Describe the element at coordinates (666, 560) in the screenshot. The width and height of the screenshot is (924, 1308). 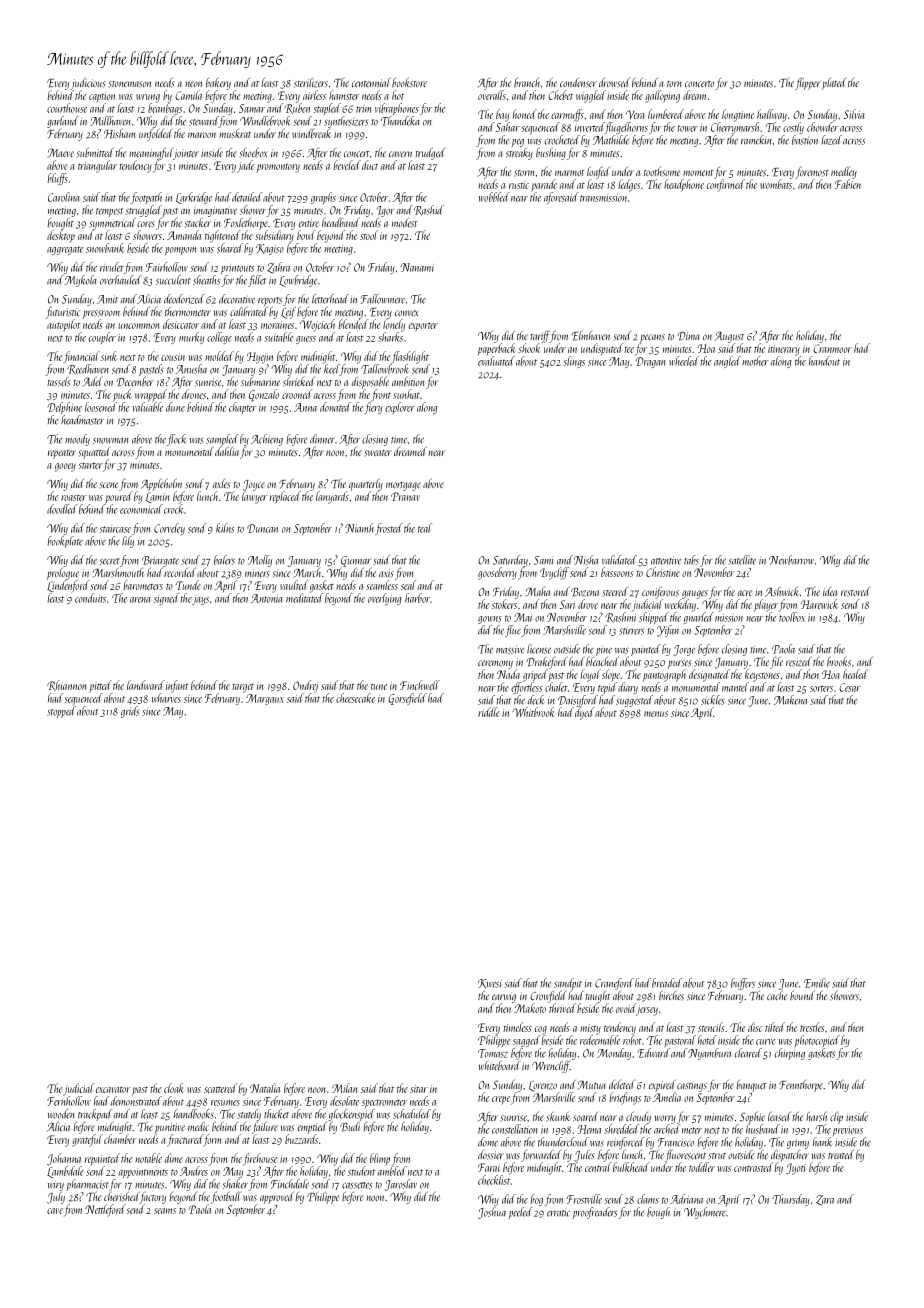
I see `attentive` at that location.
